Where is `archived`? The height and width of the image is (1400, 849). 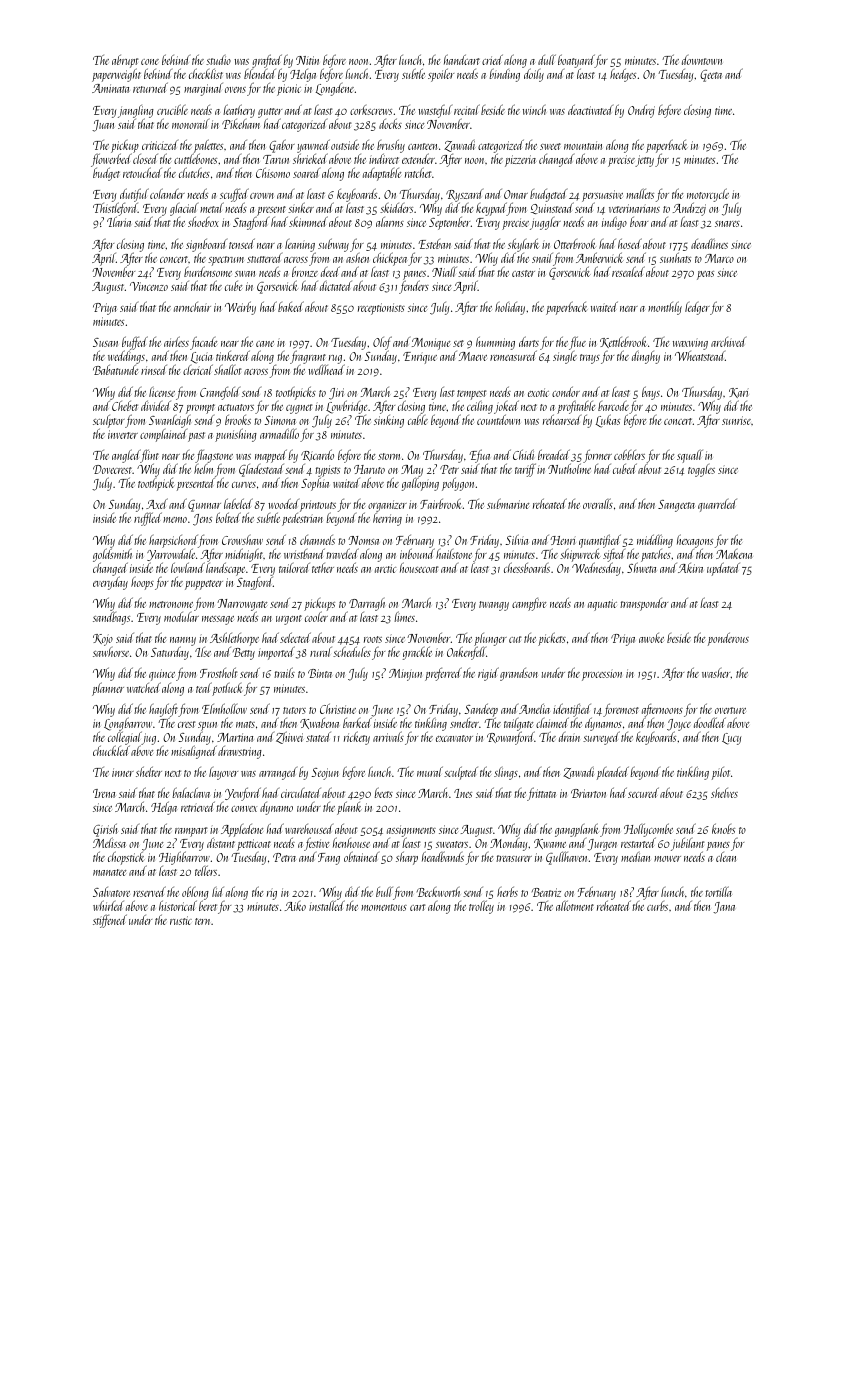 archived is located at coordinates (728, 342).
